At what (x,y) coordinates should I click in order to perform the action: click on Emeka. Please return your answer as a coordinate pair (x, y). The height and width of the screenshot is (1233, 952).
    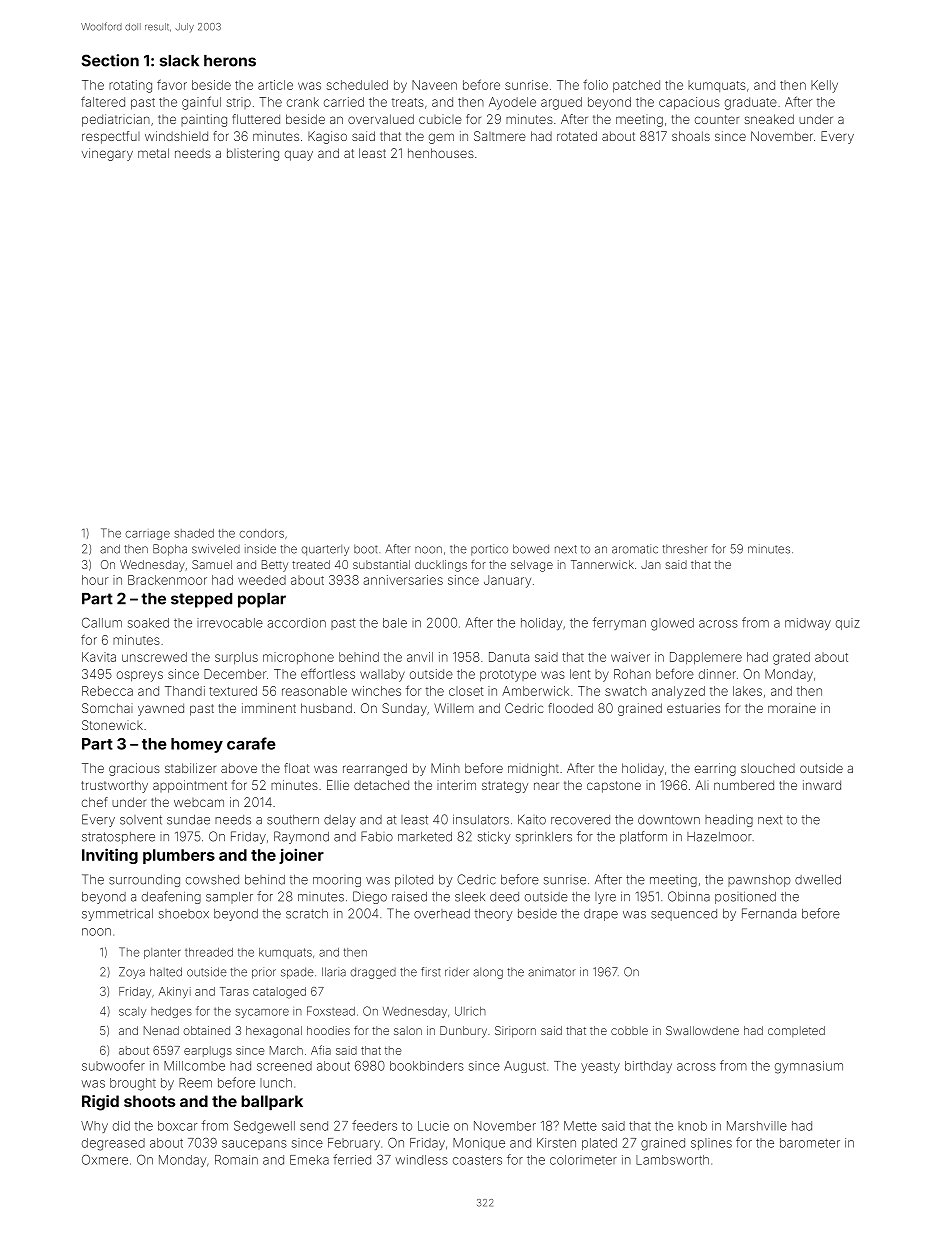
    Looking at the image, I should click on (309, 1160).
